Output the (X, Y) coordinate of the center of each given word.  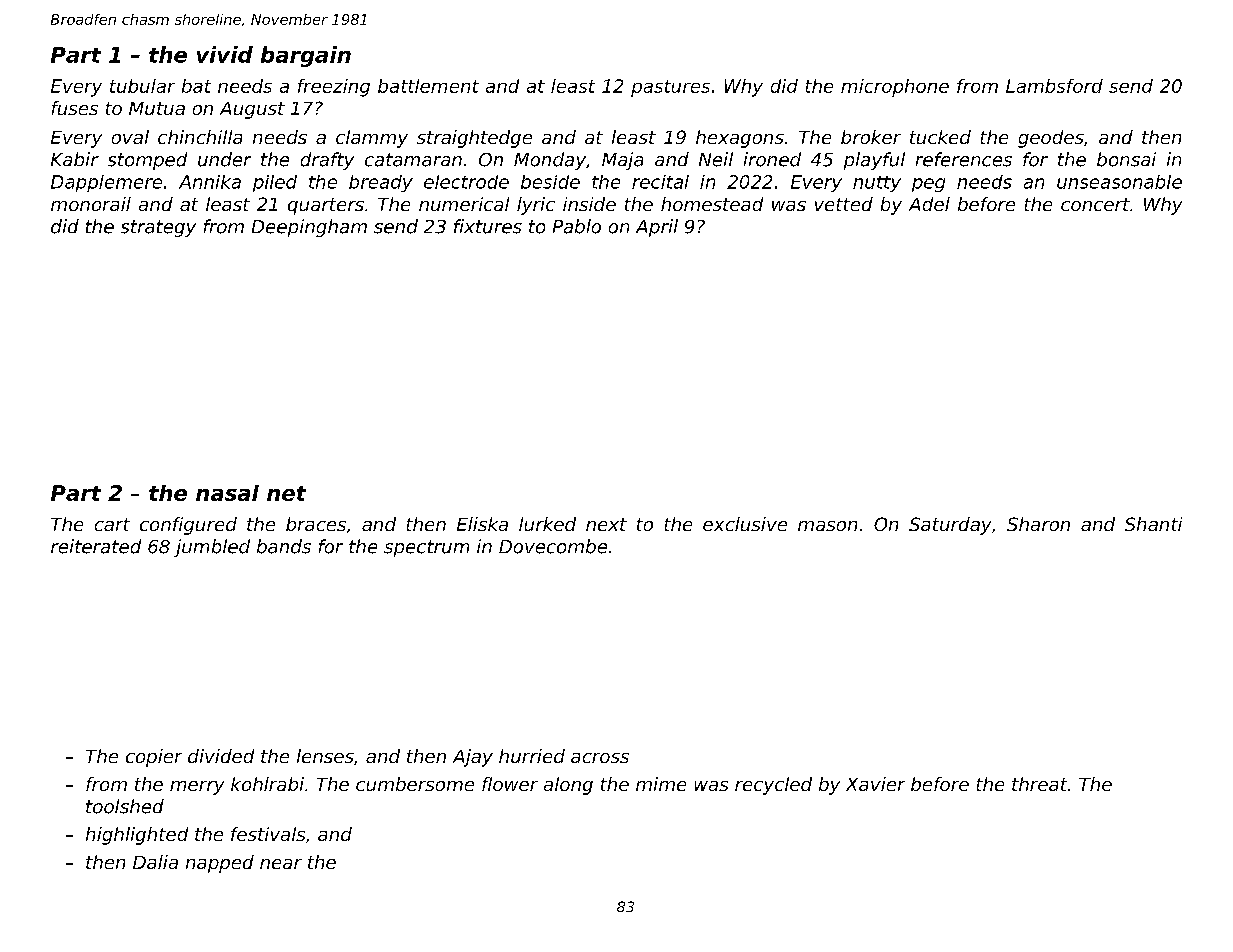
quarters (326, 206)
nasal (227, 493)
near (281, 864)
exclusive (745, 524)
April (657, 228)
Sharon (1038, 524)
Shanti (1153, 524)
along (568, 786)
